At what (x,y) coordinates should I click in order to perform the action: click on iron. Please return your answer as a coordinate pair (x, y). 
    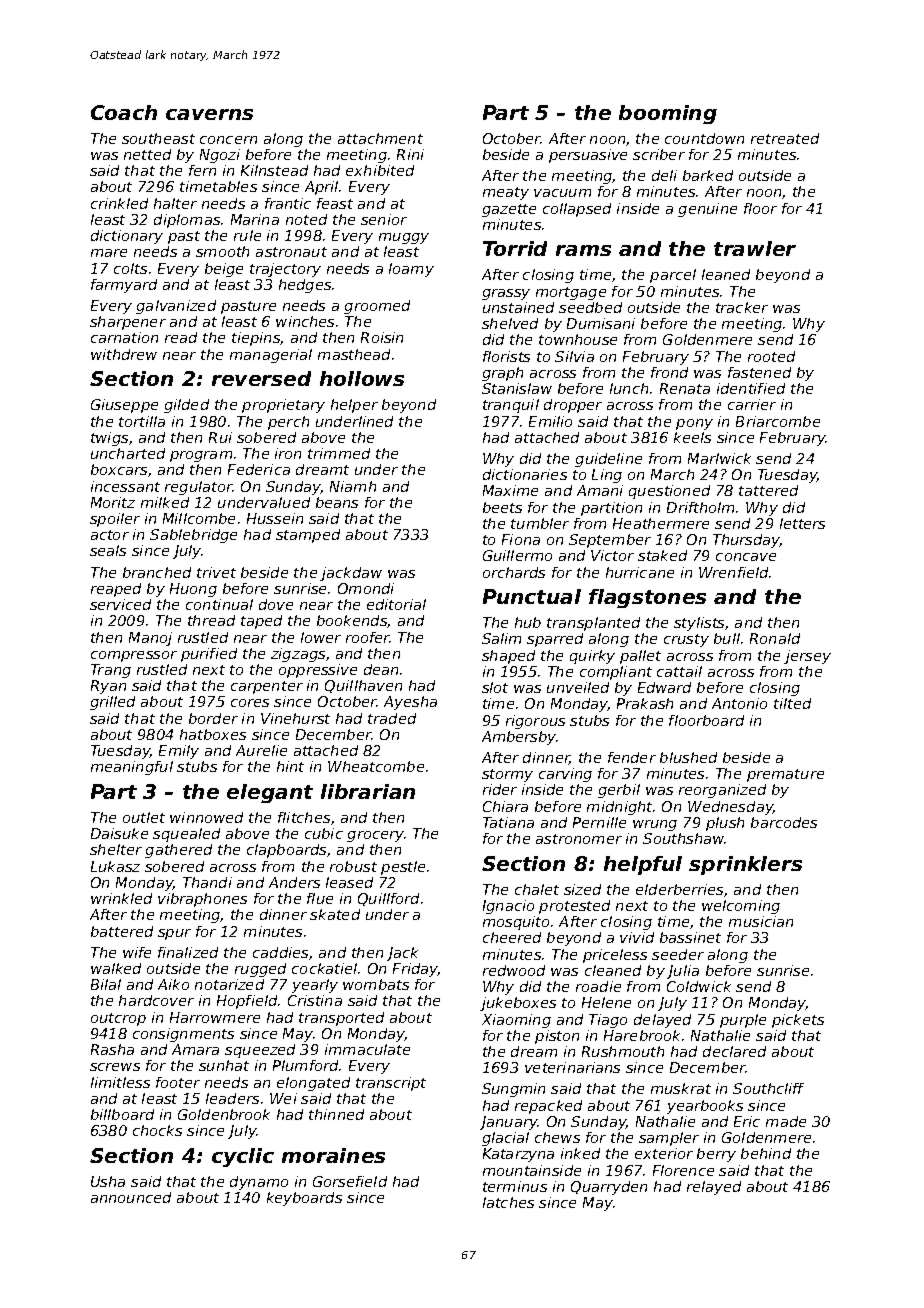
    Looking at the image, I should click on (288, 453).
